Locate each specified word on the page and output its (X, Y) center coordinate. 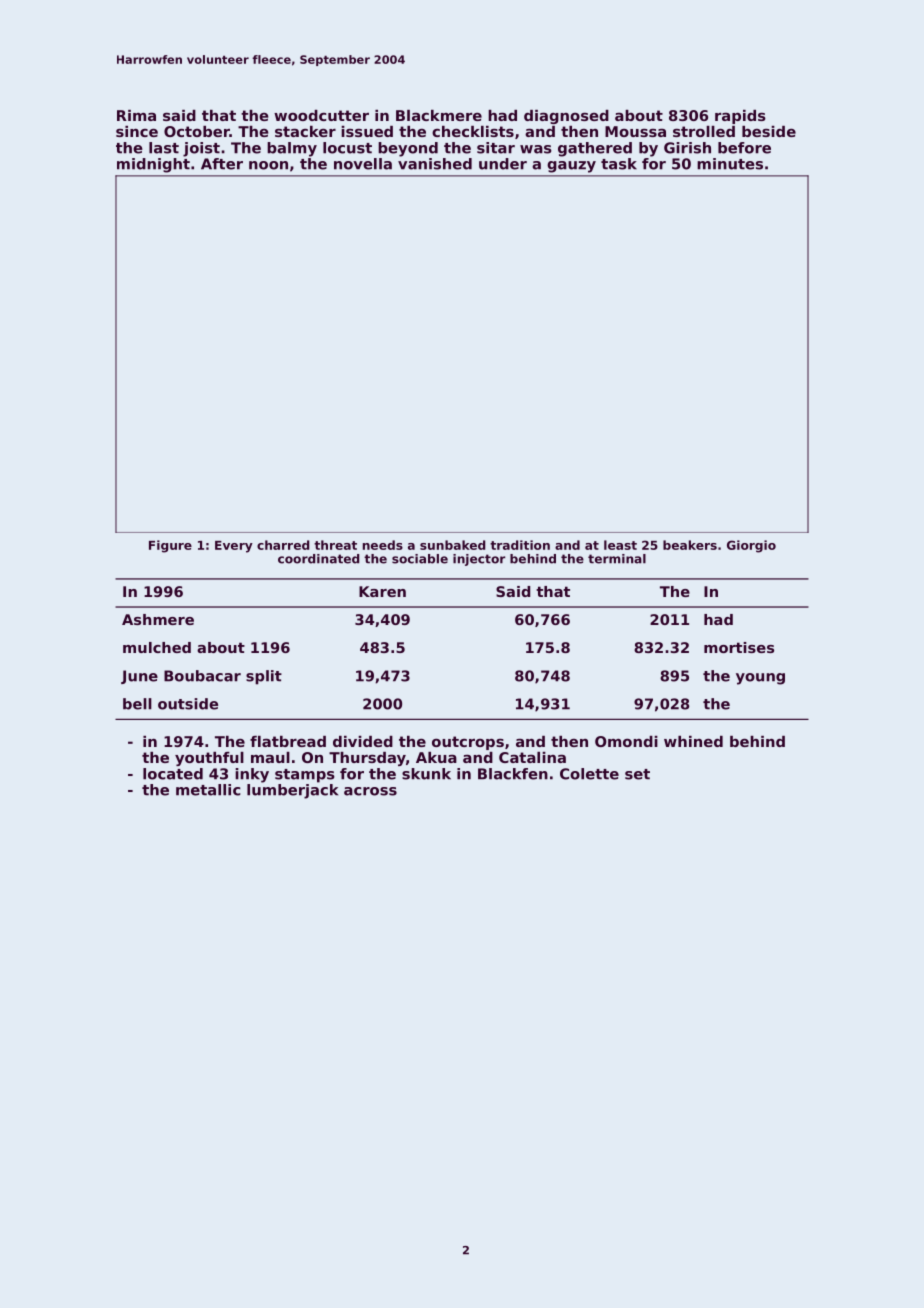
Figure (170, 546)
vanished (435, 164)
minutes (730, 164)
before (744, 148)
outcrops (468, 743)
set (637, 774)
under (503, 164)
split (264, 677)
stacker (305, 131)
